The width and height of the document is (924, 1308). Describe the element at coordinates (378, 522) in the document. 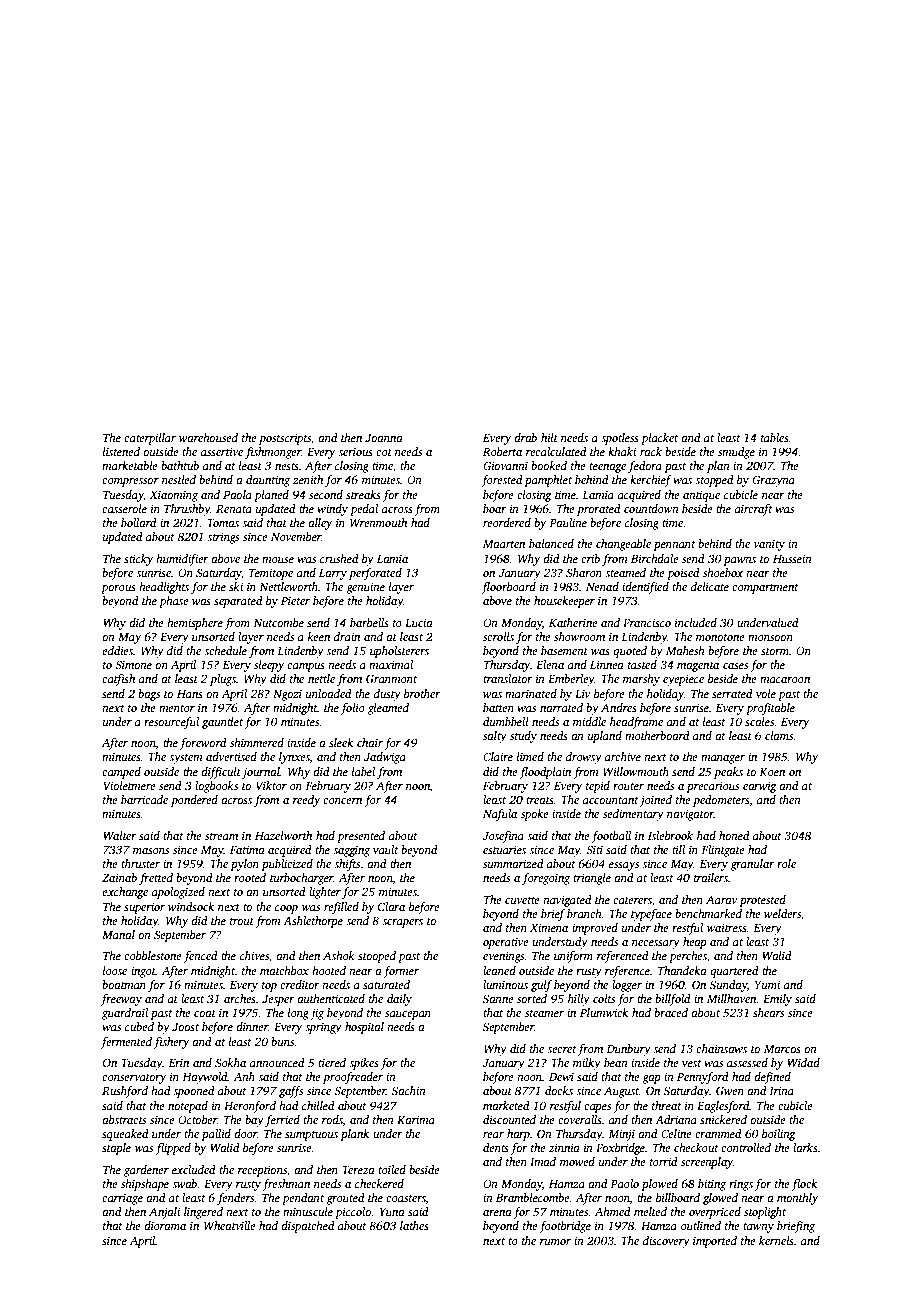

I see `Wrenmouth` at that location.
